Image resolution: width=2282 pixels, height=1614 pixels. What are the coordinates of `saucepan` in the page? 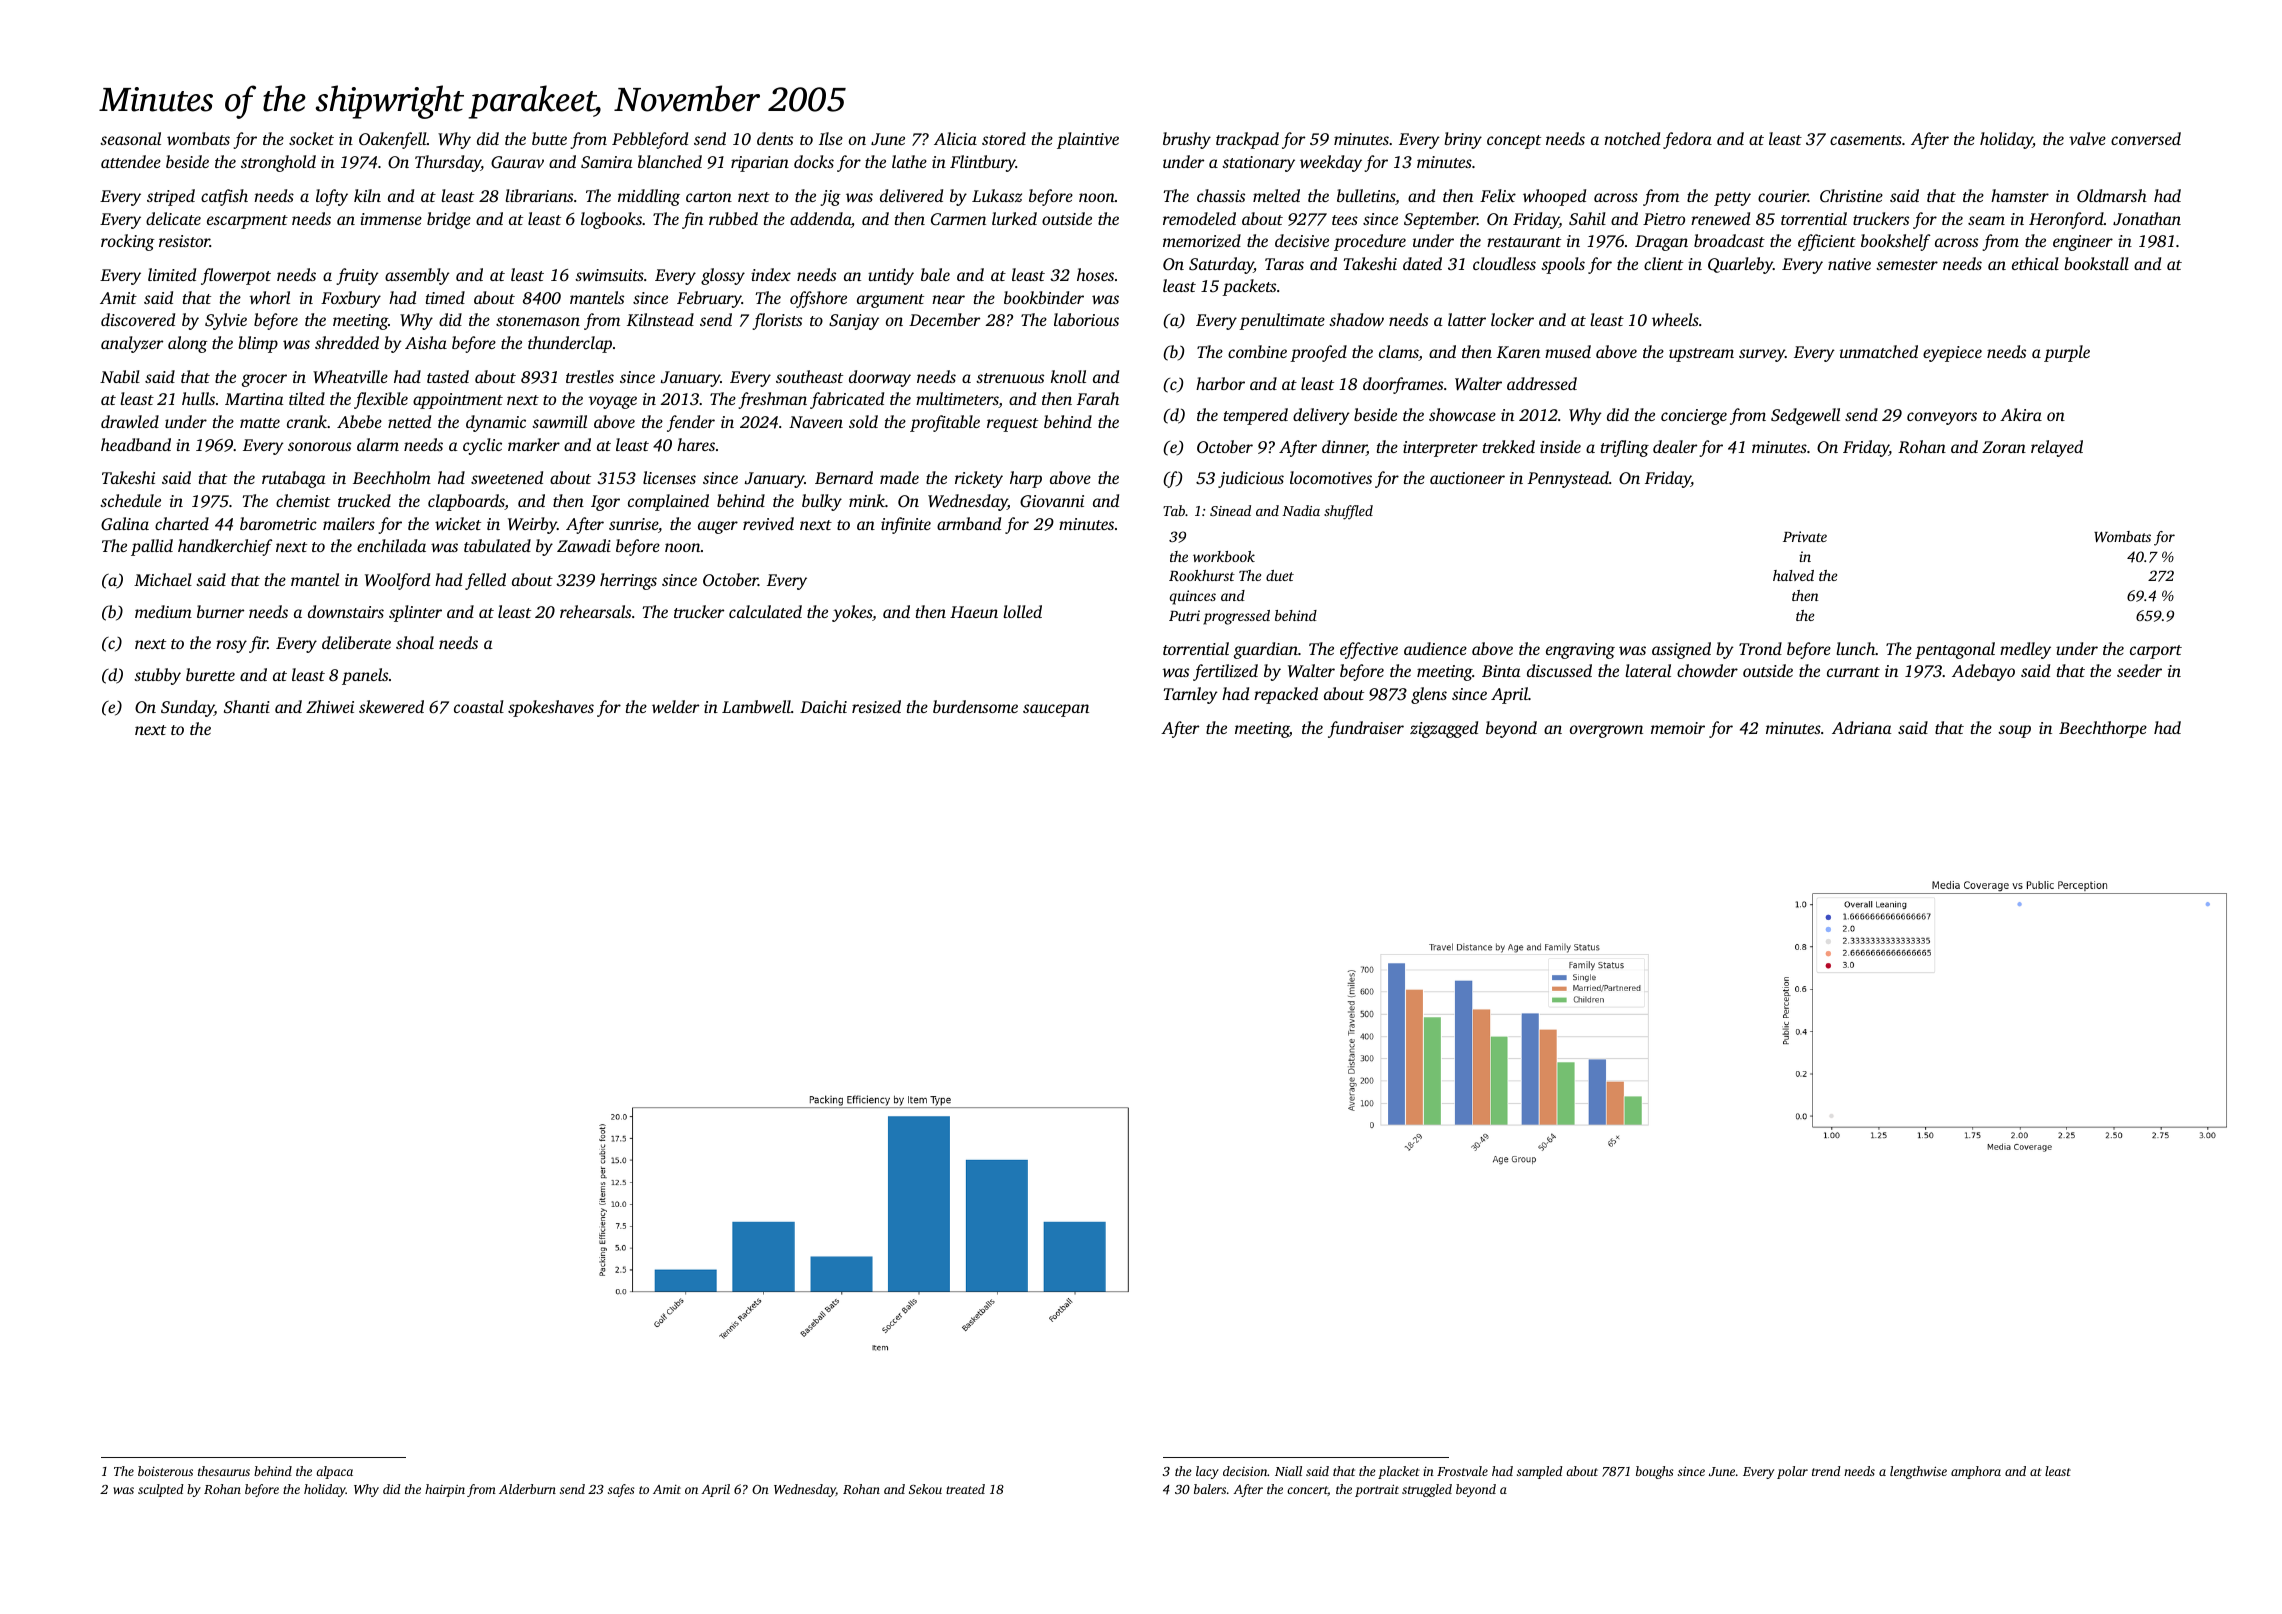 It's located at (1056, 710).
